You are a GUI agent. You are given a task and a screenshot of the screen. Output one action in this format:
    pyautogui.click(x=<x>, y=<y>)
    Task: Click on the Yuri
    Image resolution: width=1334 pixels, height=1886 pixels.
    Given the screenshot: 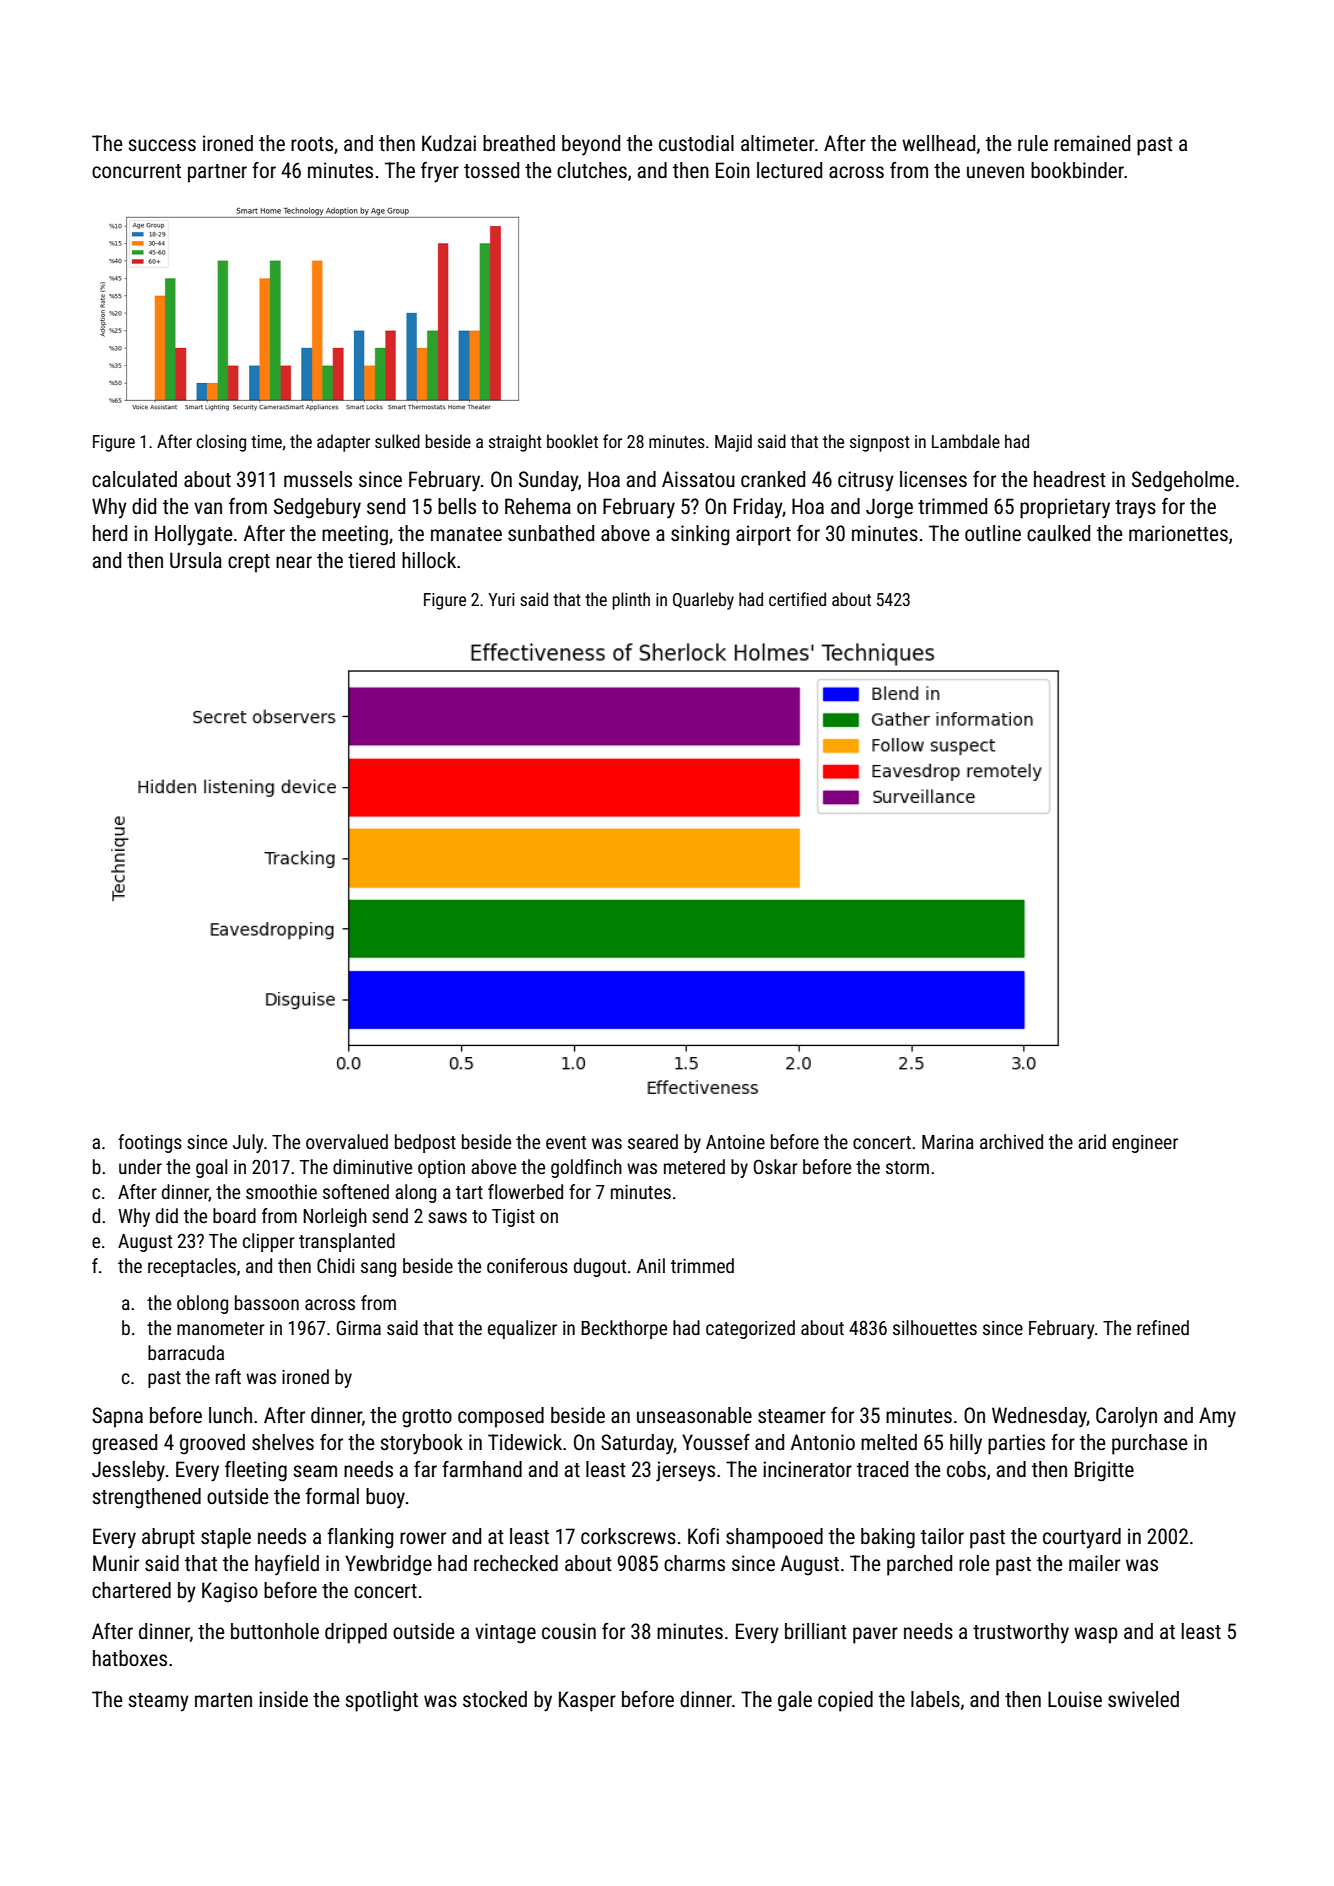 What is the action you would take?
    pyautogui.click(x=501, y=599)
